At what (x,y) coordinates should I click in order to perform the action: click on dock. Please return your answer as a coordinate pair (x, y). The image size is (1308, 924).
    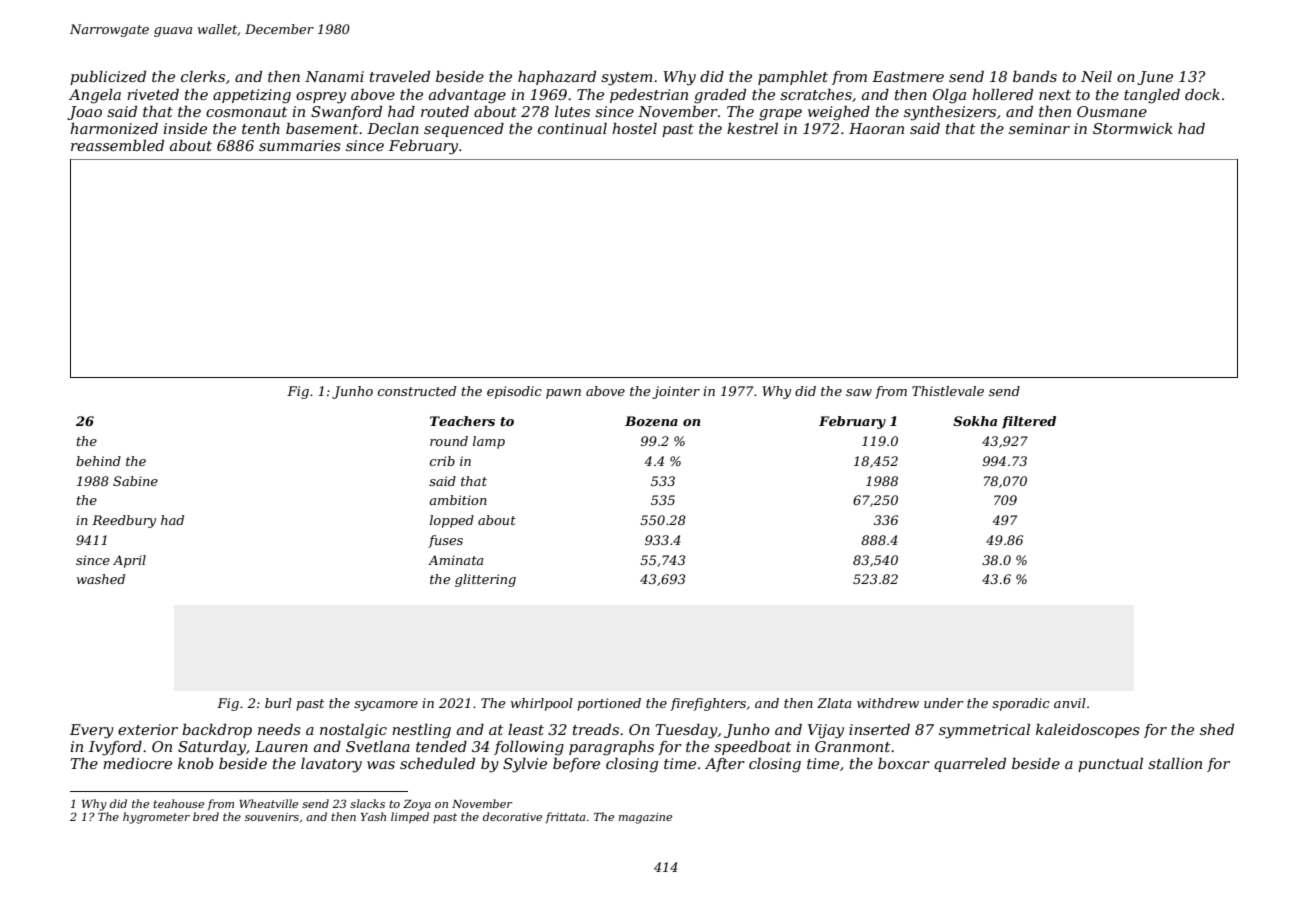
    Looking at the image, I should click on (1202, 94).
